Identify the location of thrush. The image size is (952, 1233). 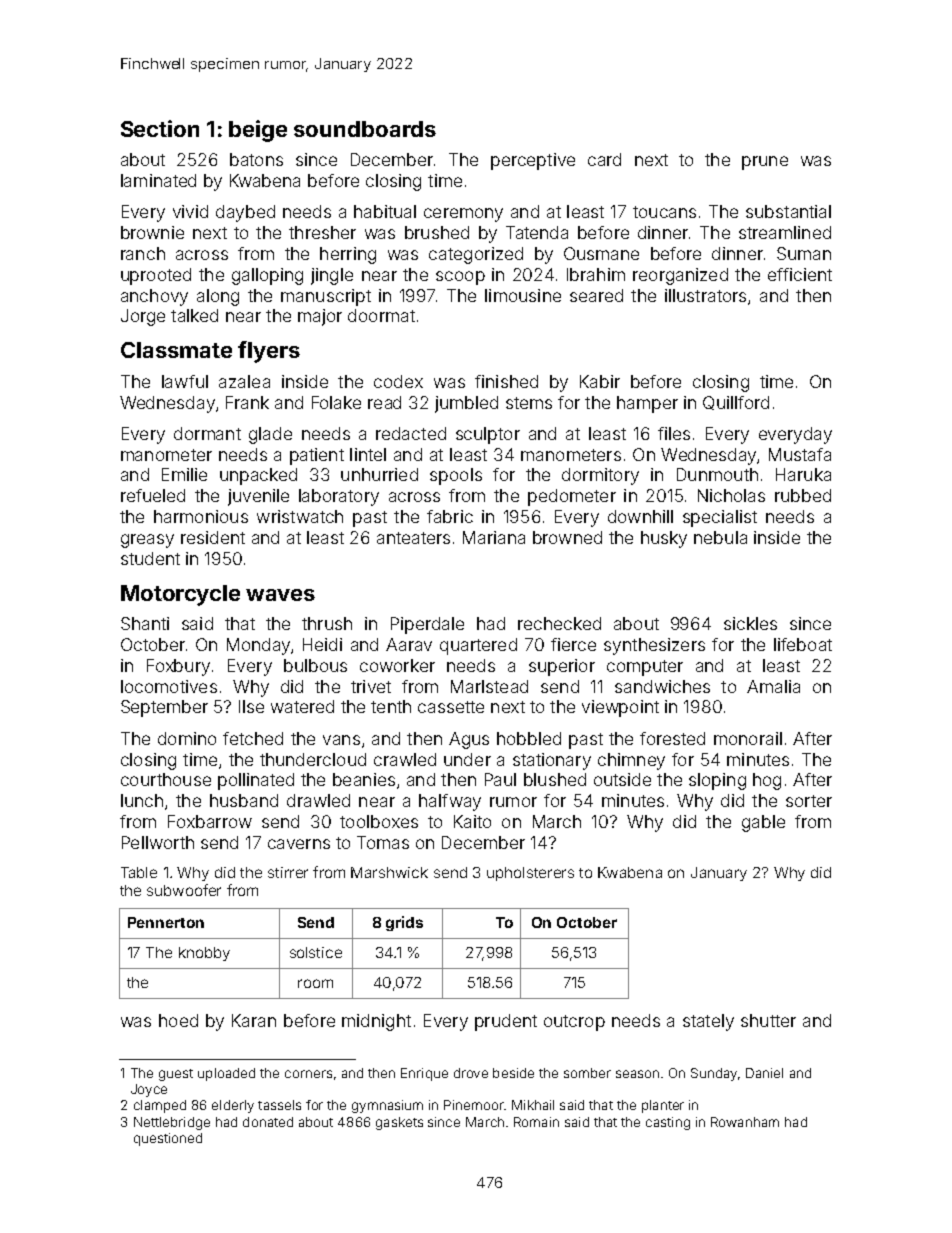
(327, 623).
